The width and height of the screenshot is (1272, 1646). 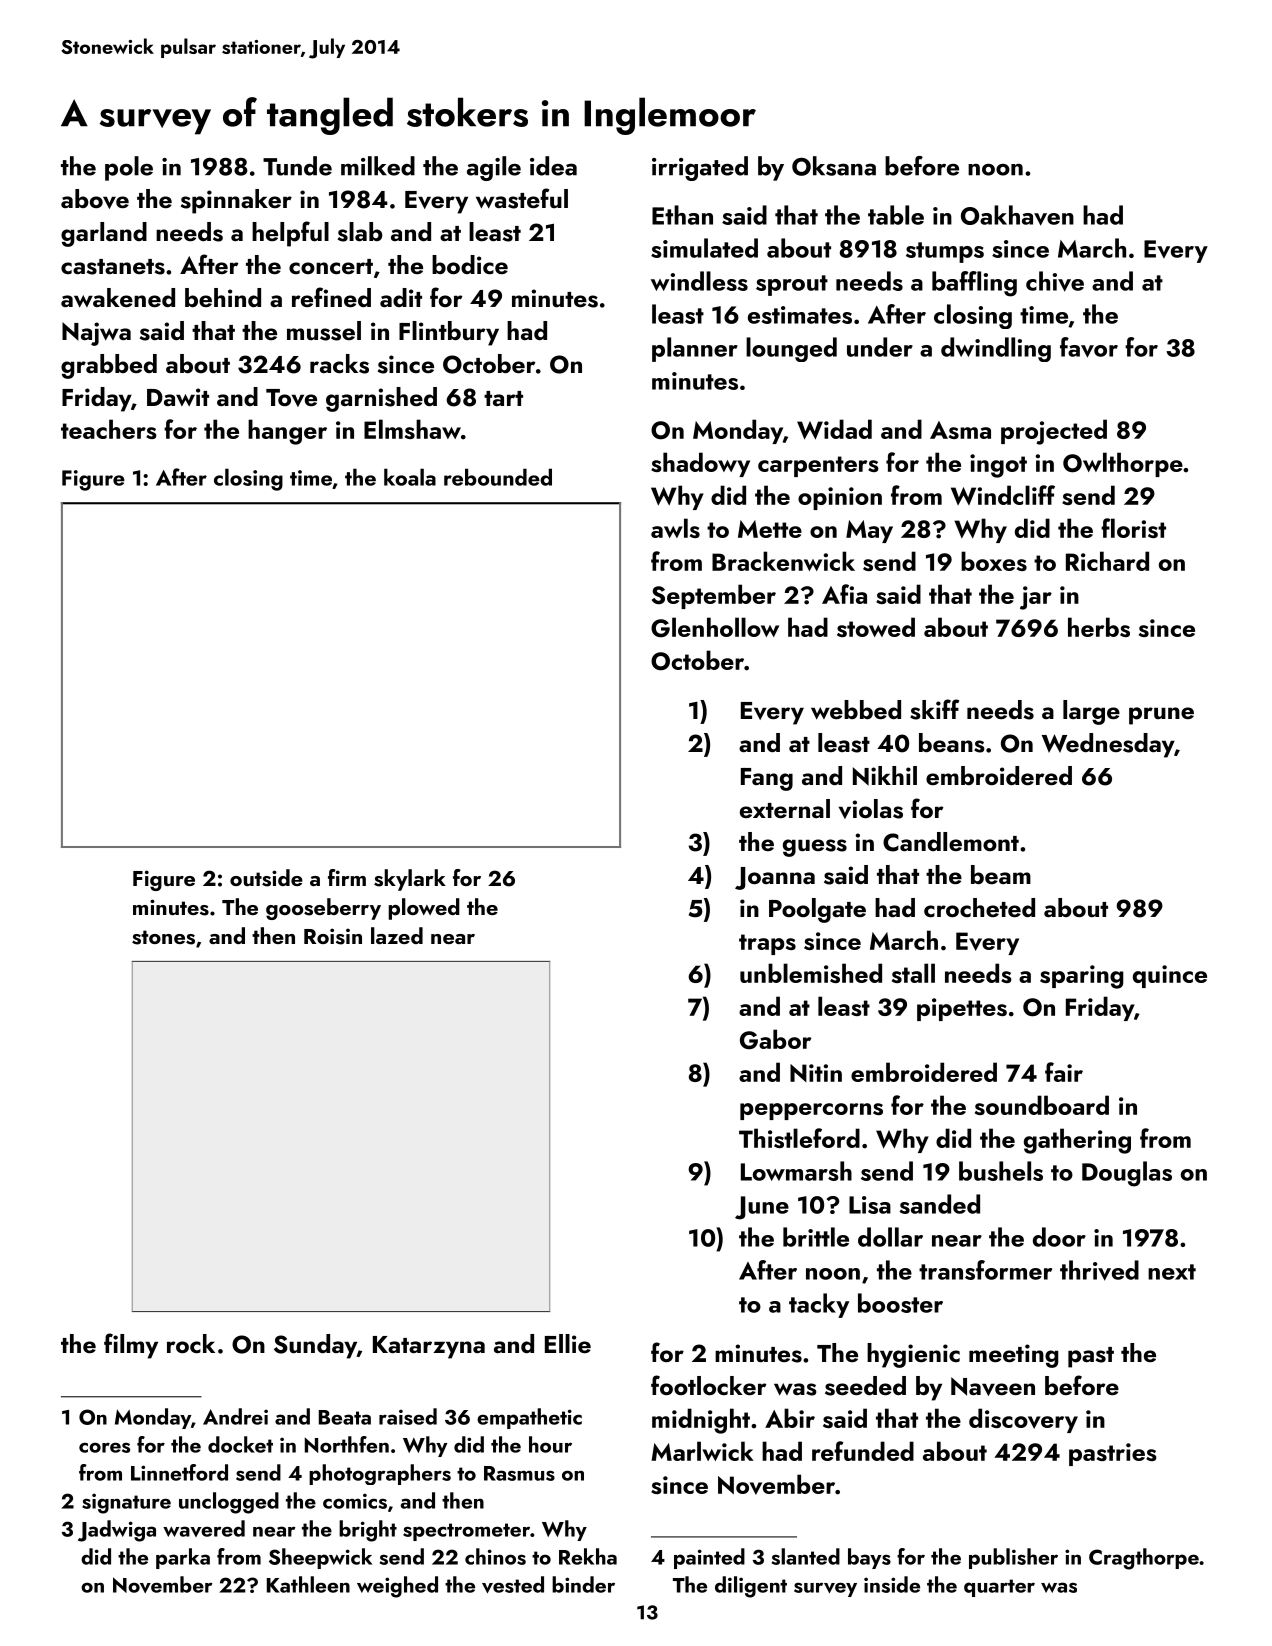 I want to click on Widad, so click(x=834, y=429).
